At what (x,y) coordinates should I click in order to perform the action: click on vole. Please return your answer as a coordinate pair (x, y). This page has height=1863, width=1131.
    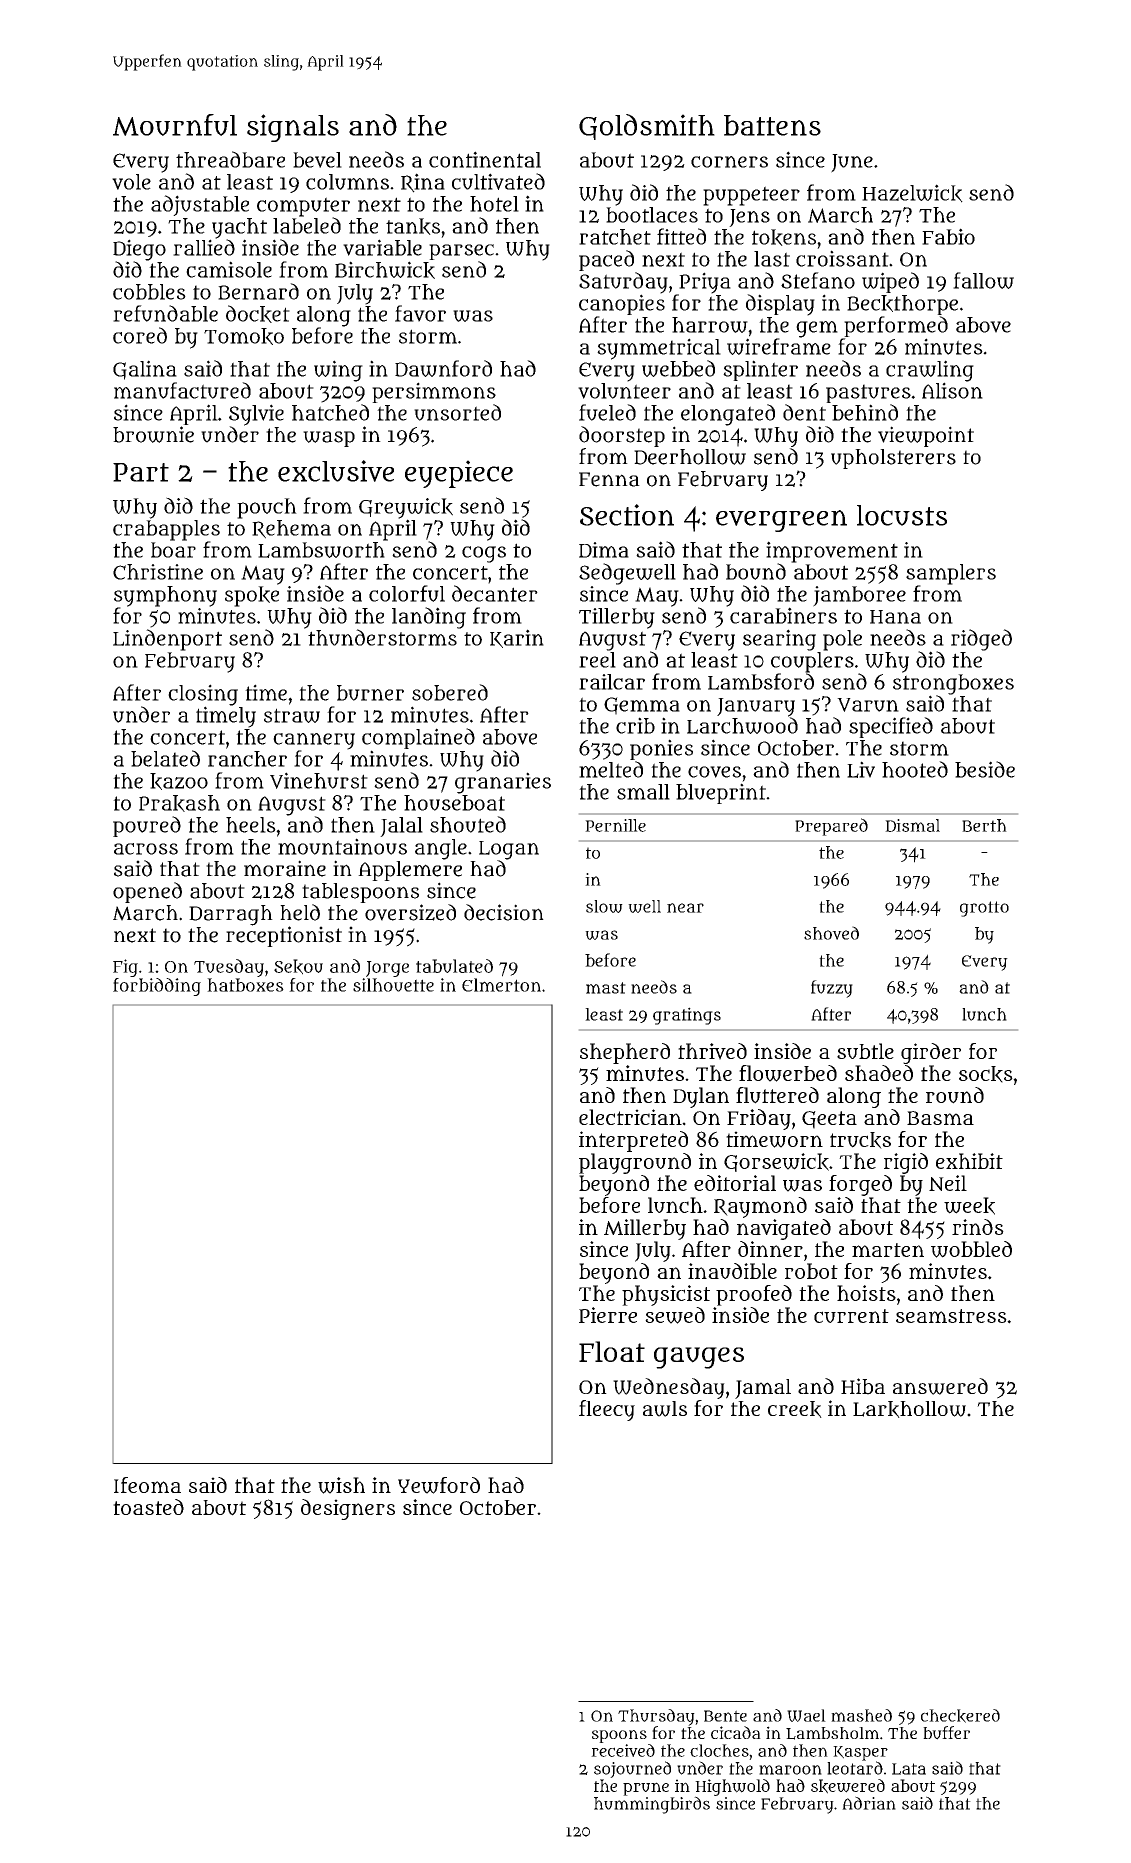
    Looking at the image, I should click on (131, 182).
